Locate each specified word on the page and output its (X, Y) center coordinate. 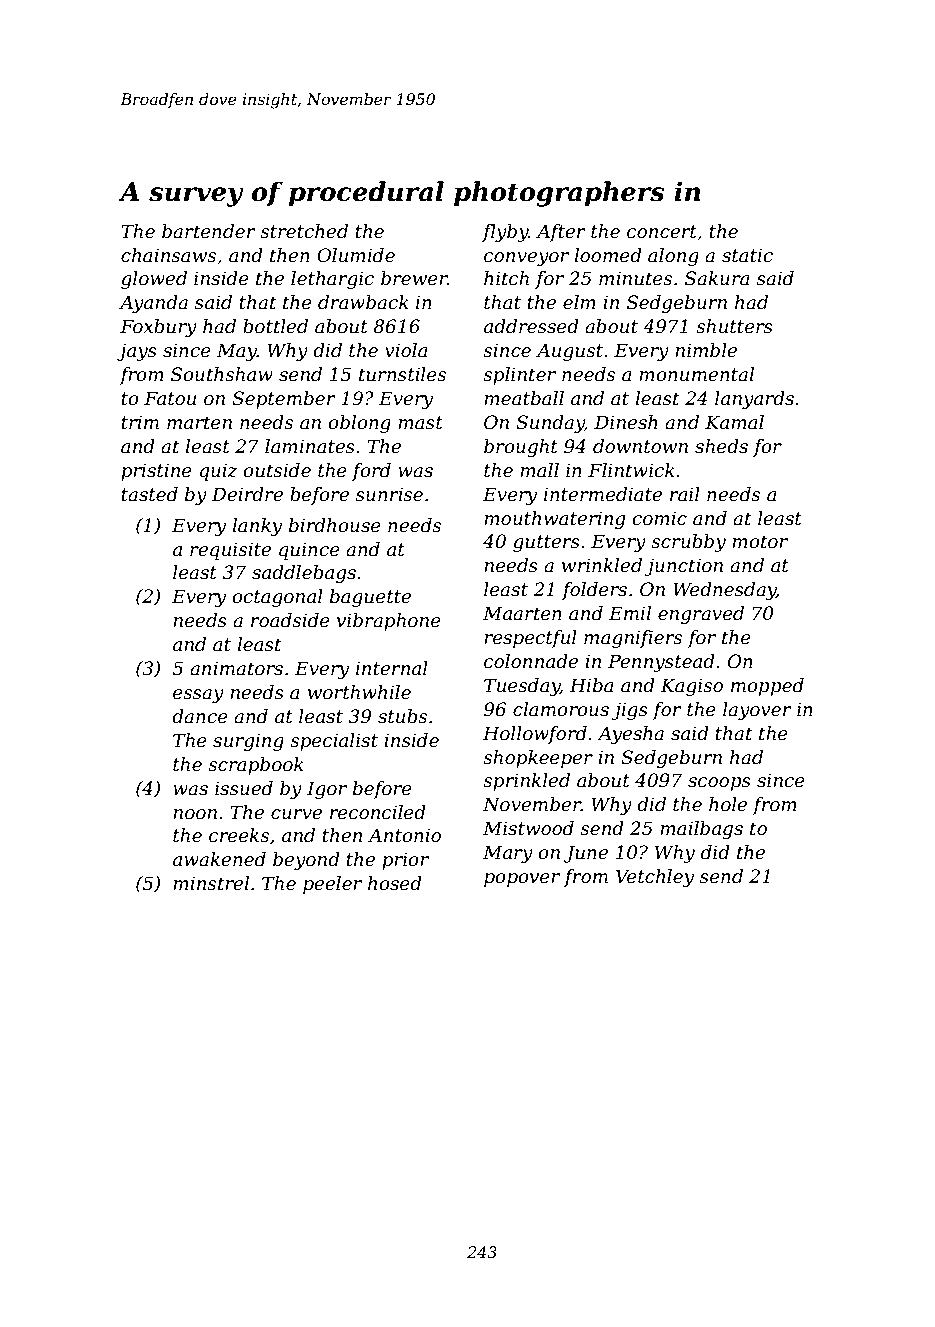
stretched (304, 231)
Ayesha (630, 735)
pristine (156, 472)
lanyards (754, 400)
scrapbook (256, 766)
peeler (332, 885)
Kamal (734, 422)
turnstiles (402, 374)
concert (662, 232)
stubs (402, 716)
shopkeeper (538, 759)
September (284, 400)
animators (236, 668)
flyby (505, 233)
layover (757, 711)
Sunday (550, 424)
